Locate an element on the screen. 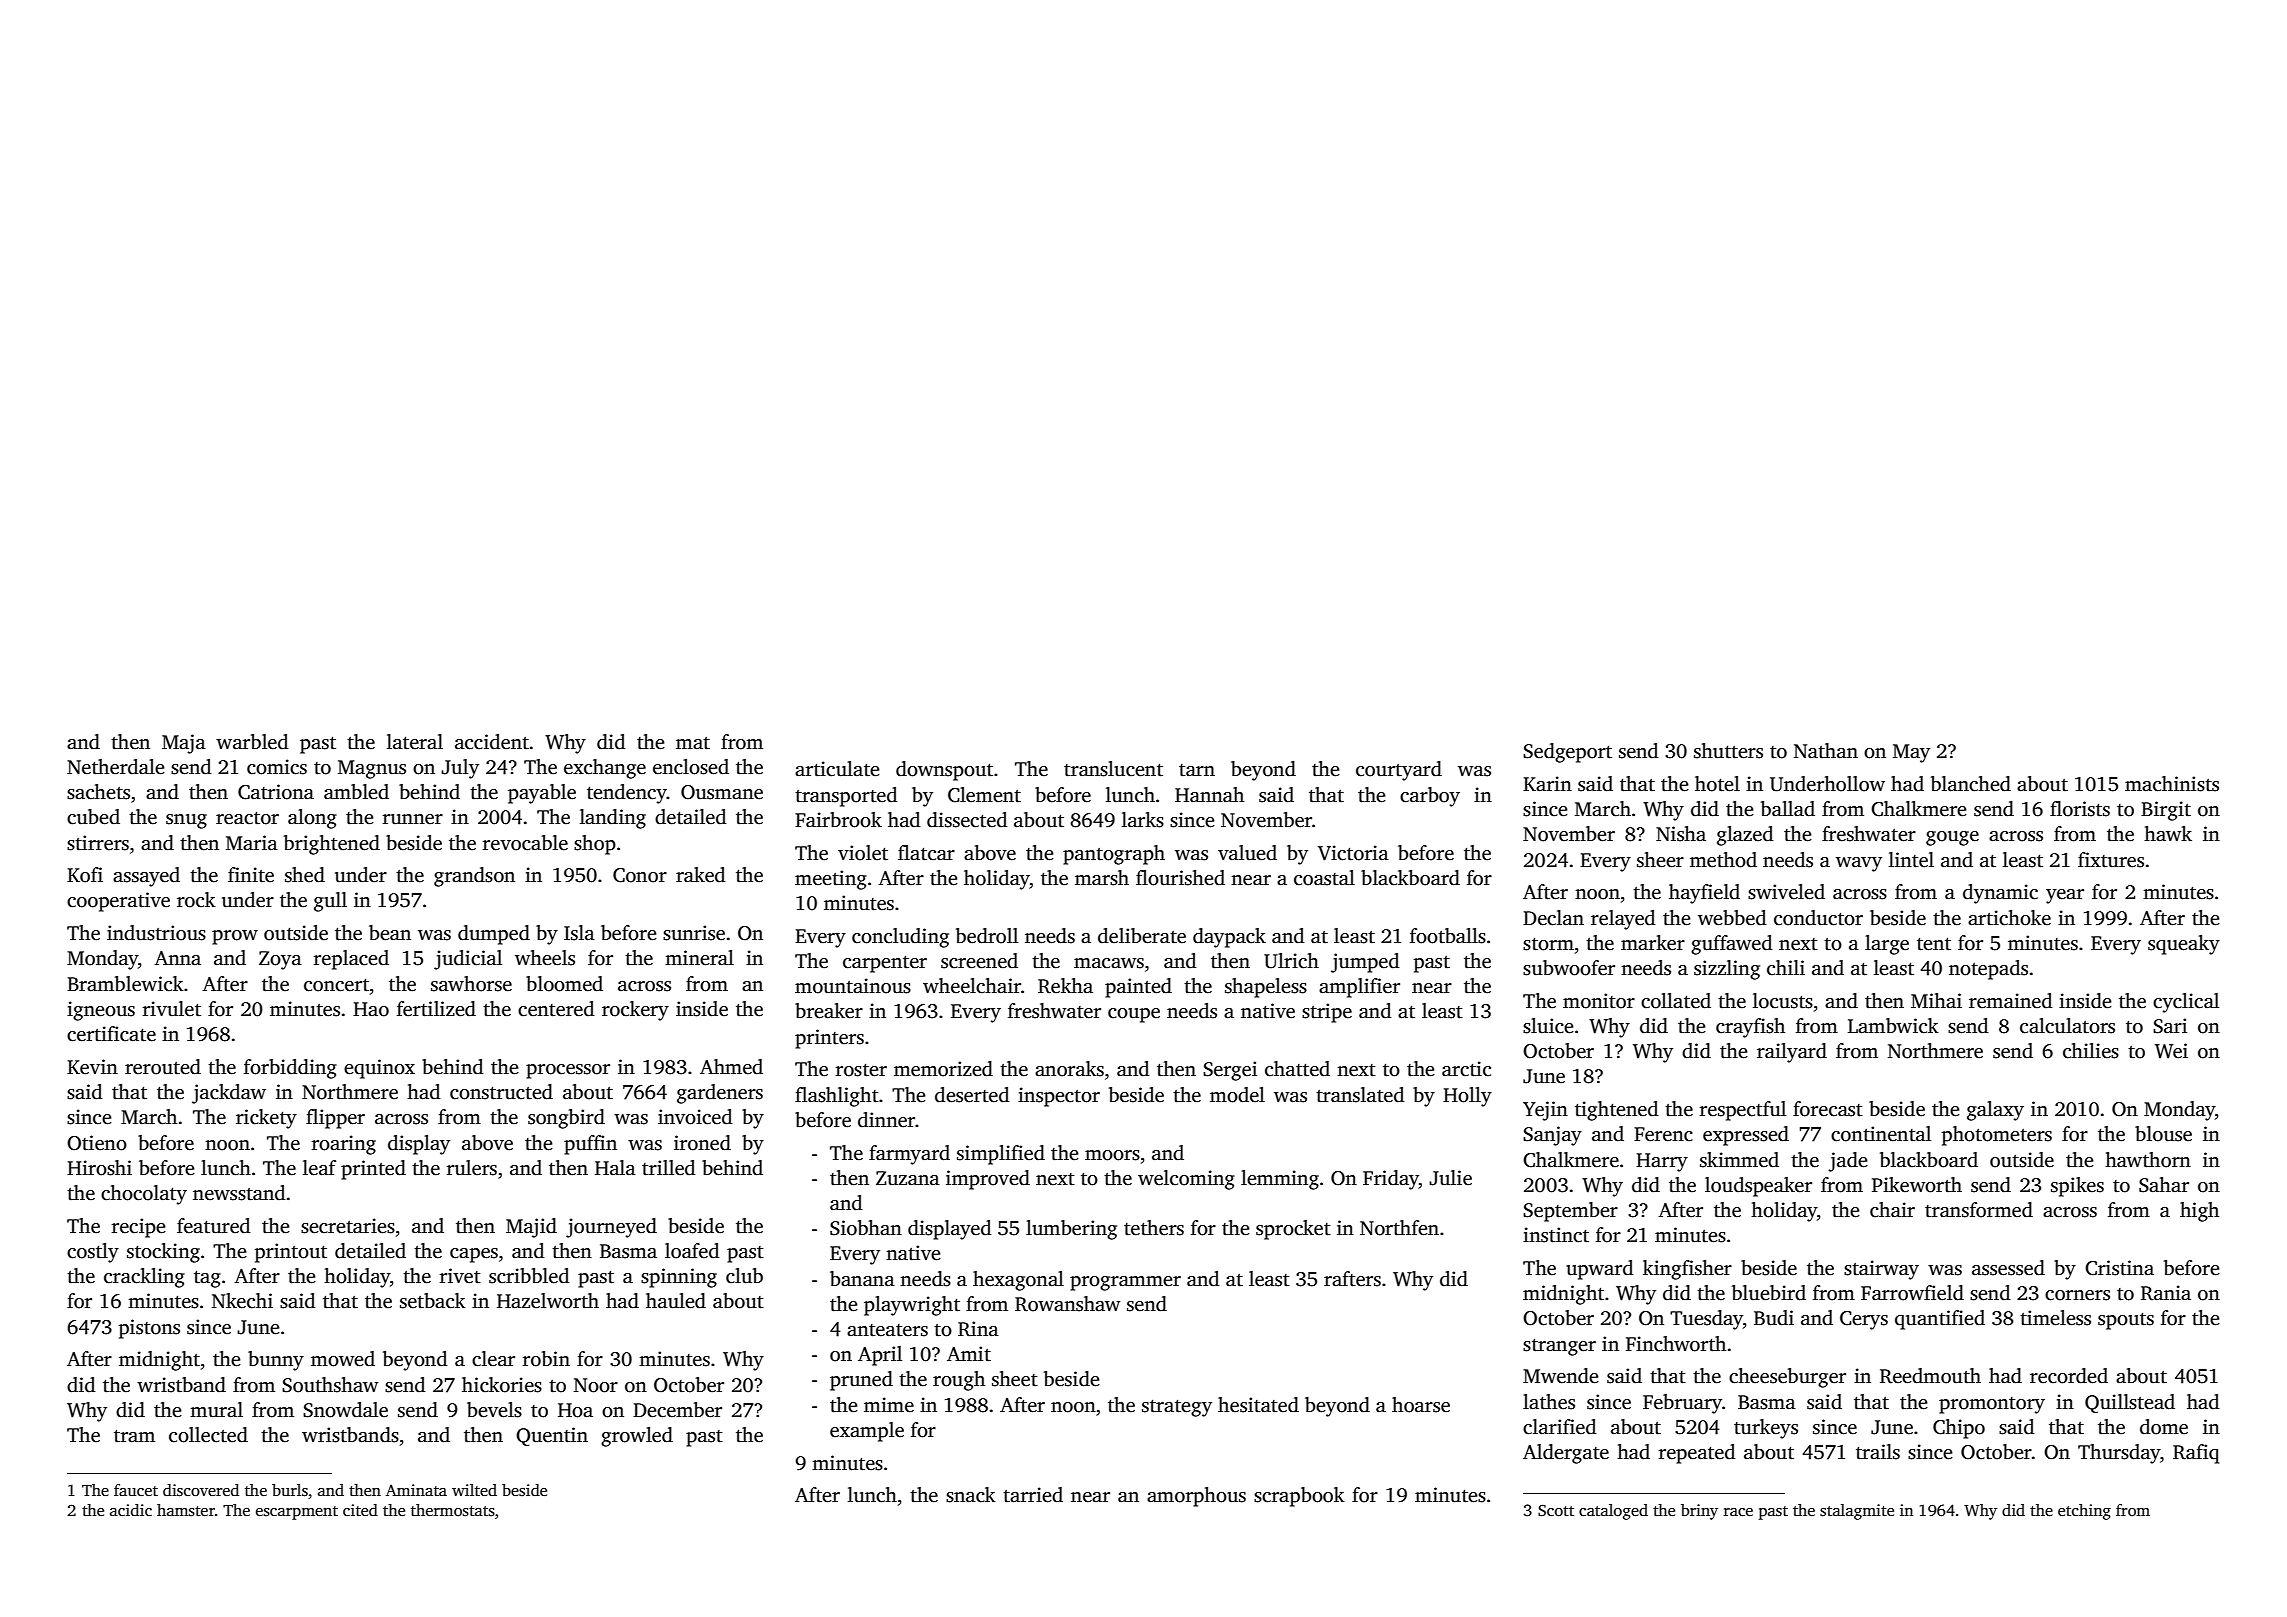 The height and width of the screenshot is (1617, 2287). arctic is located at coordinates (1466, 1069).
